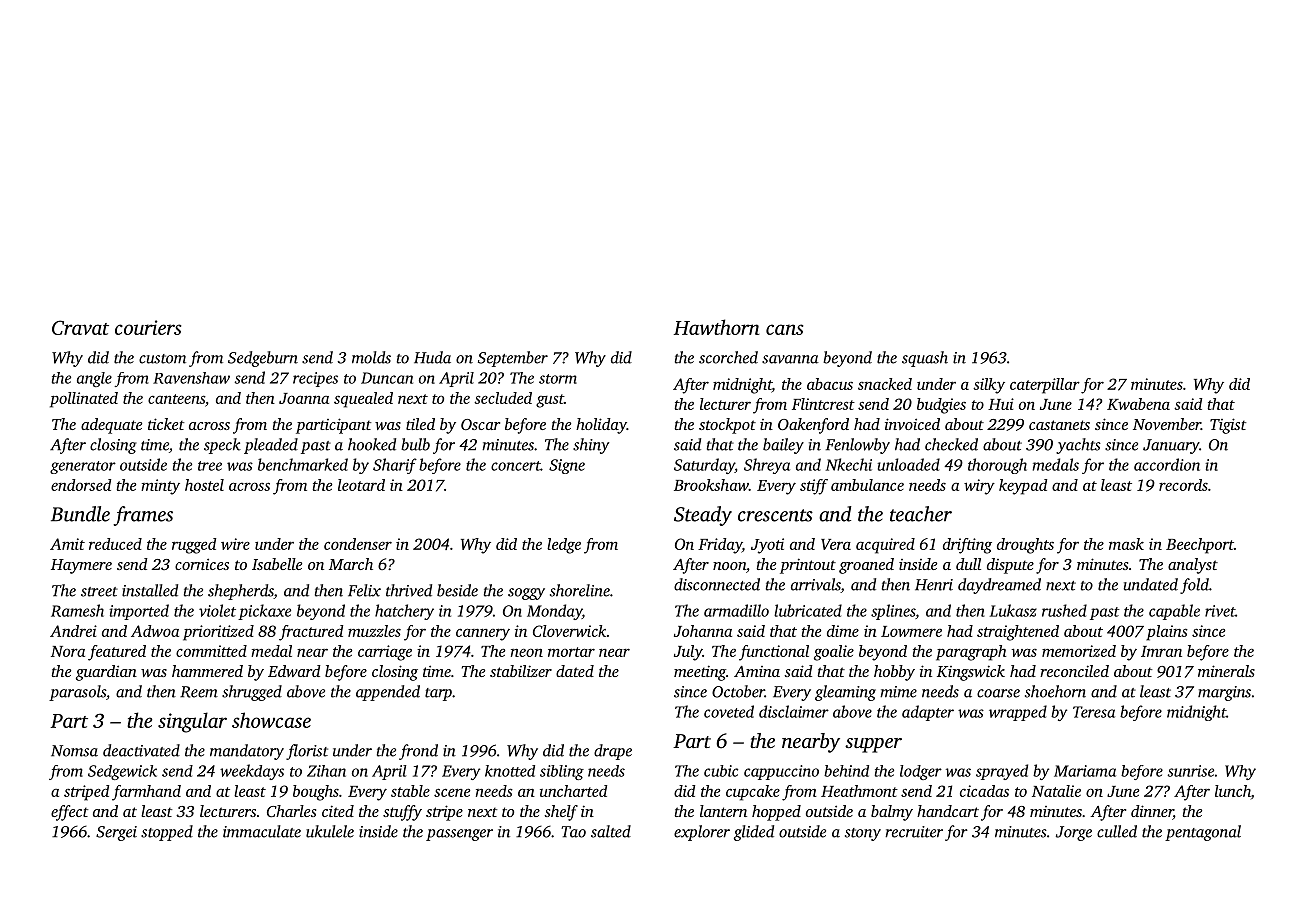 The width and height of the page is (1308, 924). Describe the element at coordinates (1138, 404) in the page. I see `Kwabena` at that location.
